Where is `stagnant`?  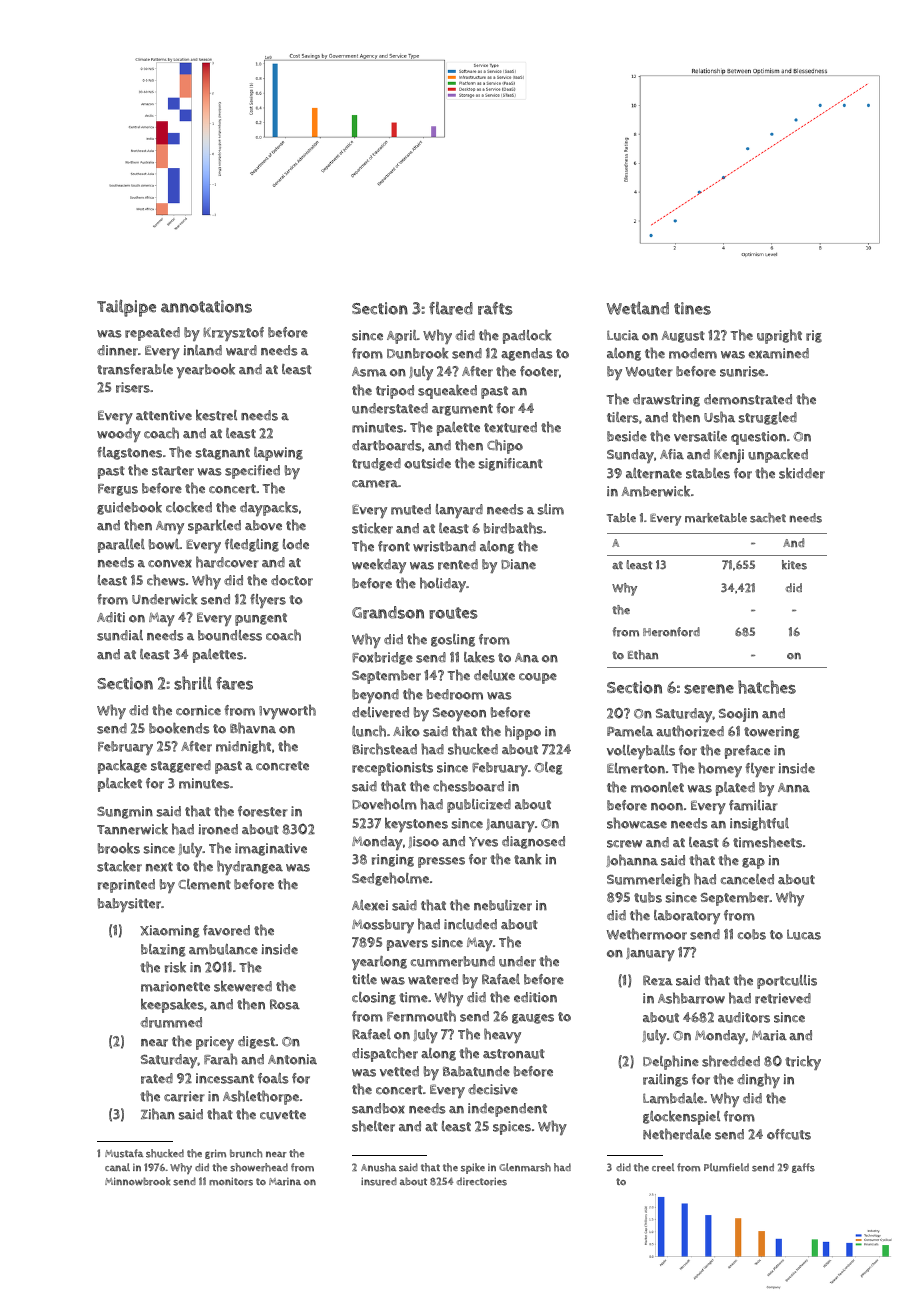
stagnant is located at coordinates (223, 454).
